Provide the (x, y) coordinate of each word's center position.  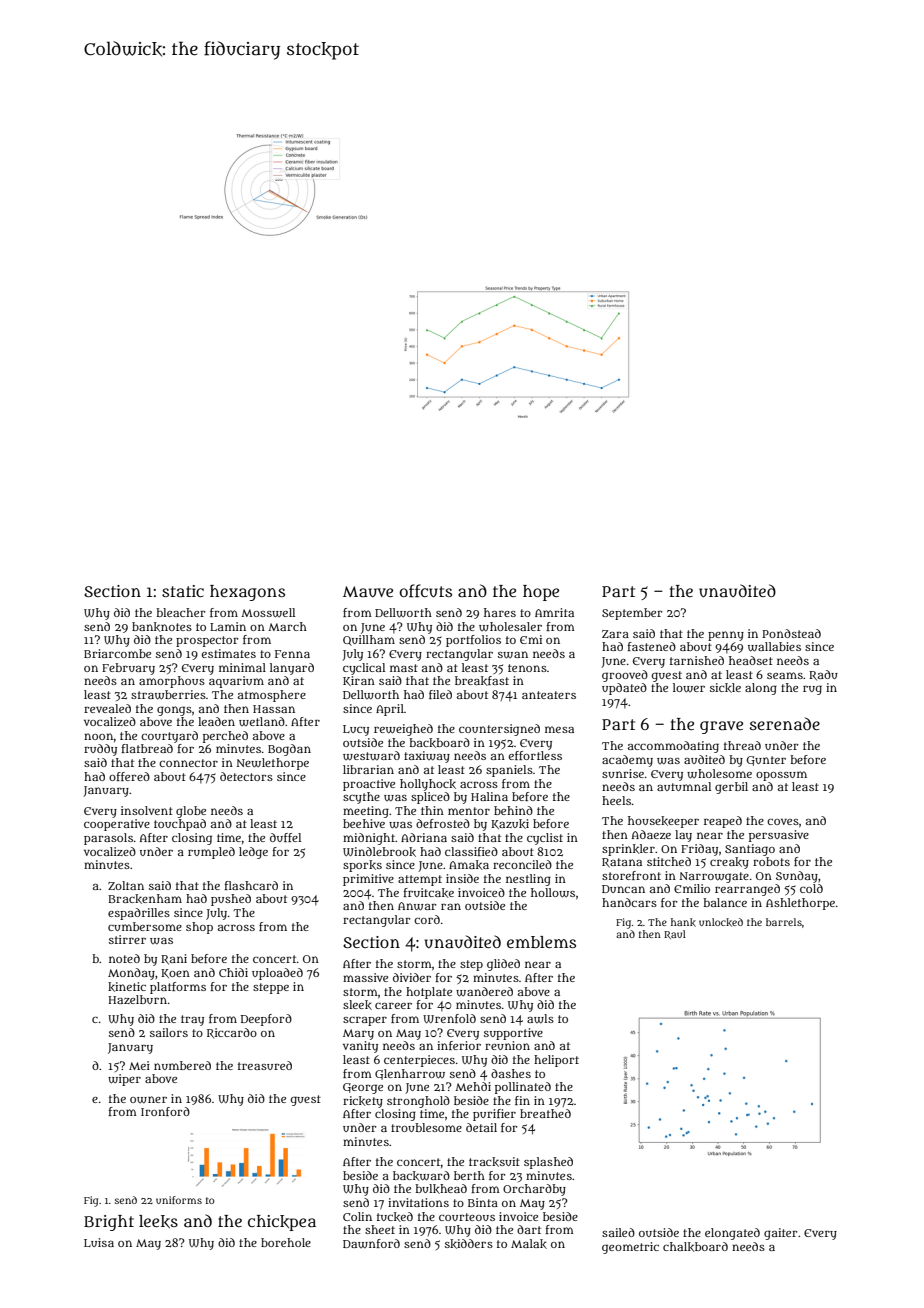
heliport (556, 1061)
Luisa (99, 1242)
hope (541, 593)
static (183, 591)
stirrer (127, 939)
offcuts (426, 591)
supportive (513, 1034)
